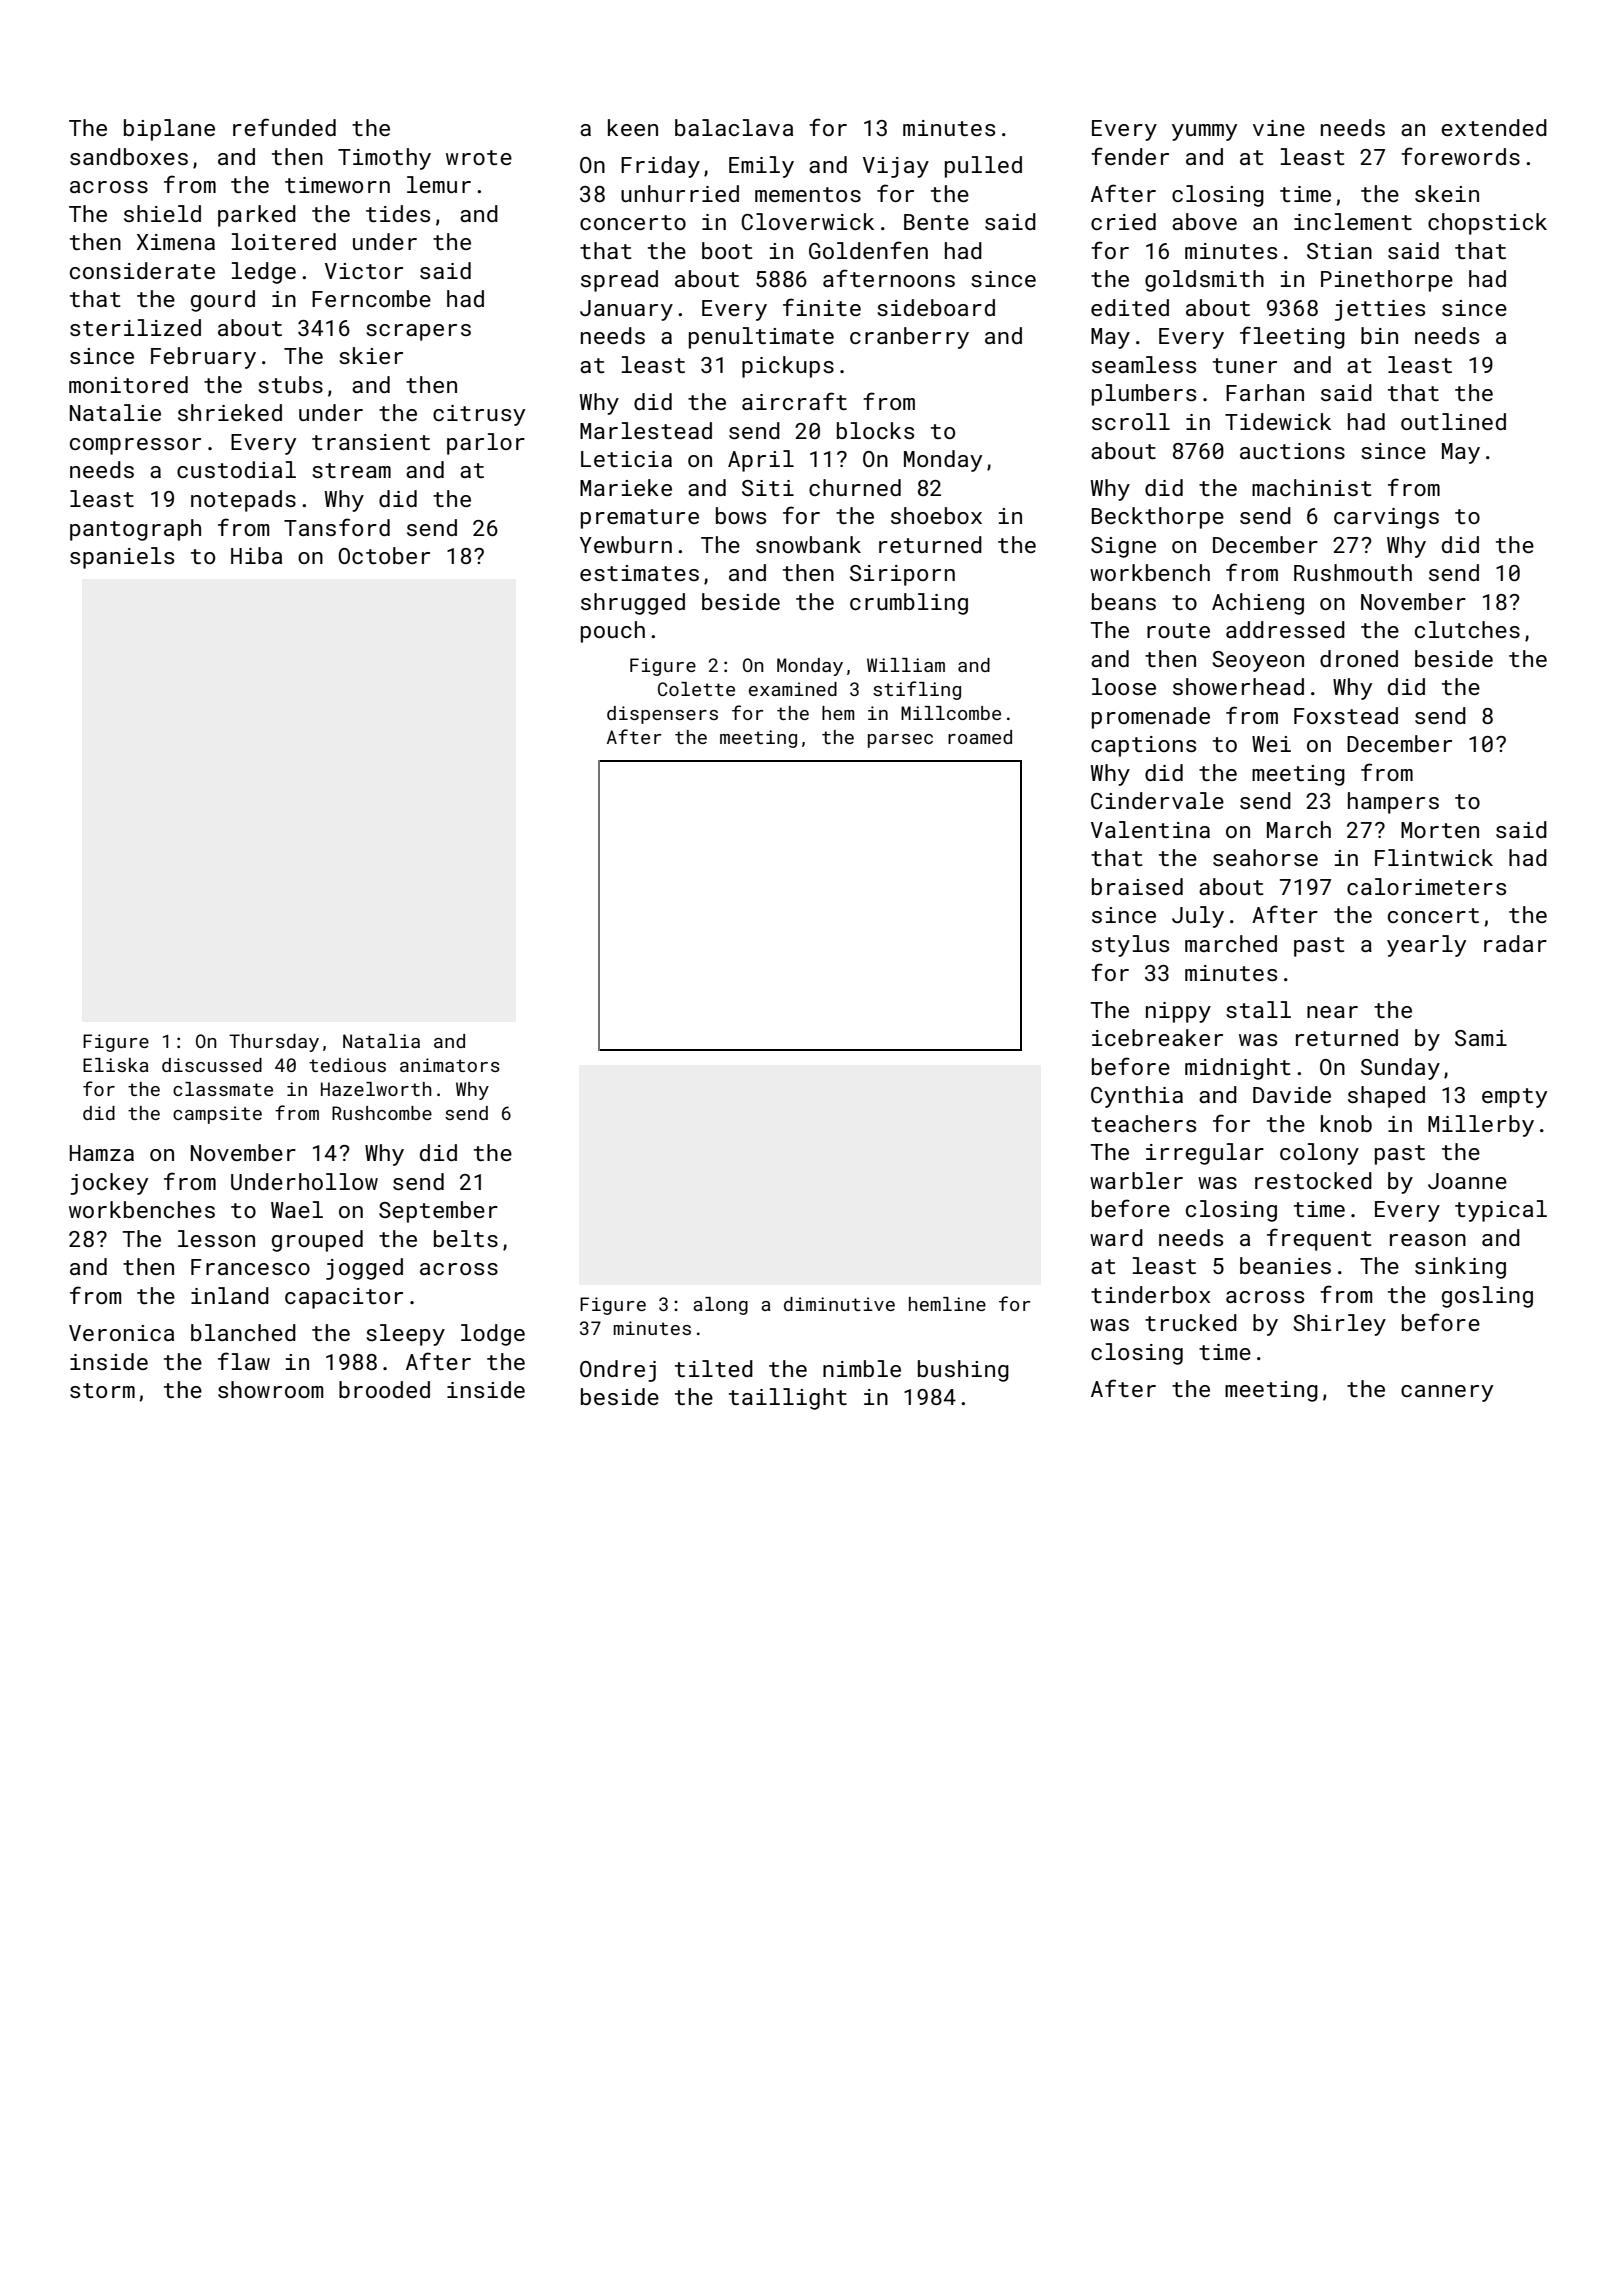 The width and height of the screenshot is (1620, 2292). What do you see at coordinates (839, 1304) in the screenshot?
I see `diminutive` at bounding box center [839, 1304].
